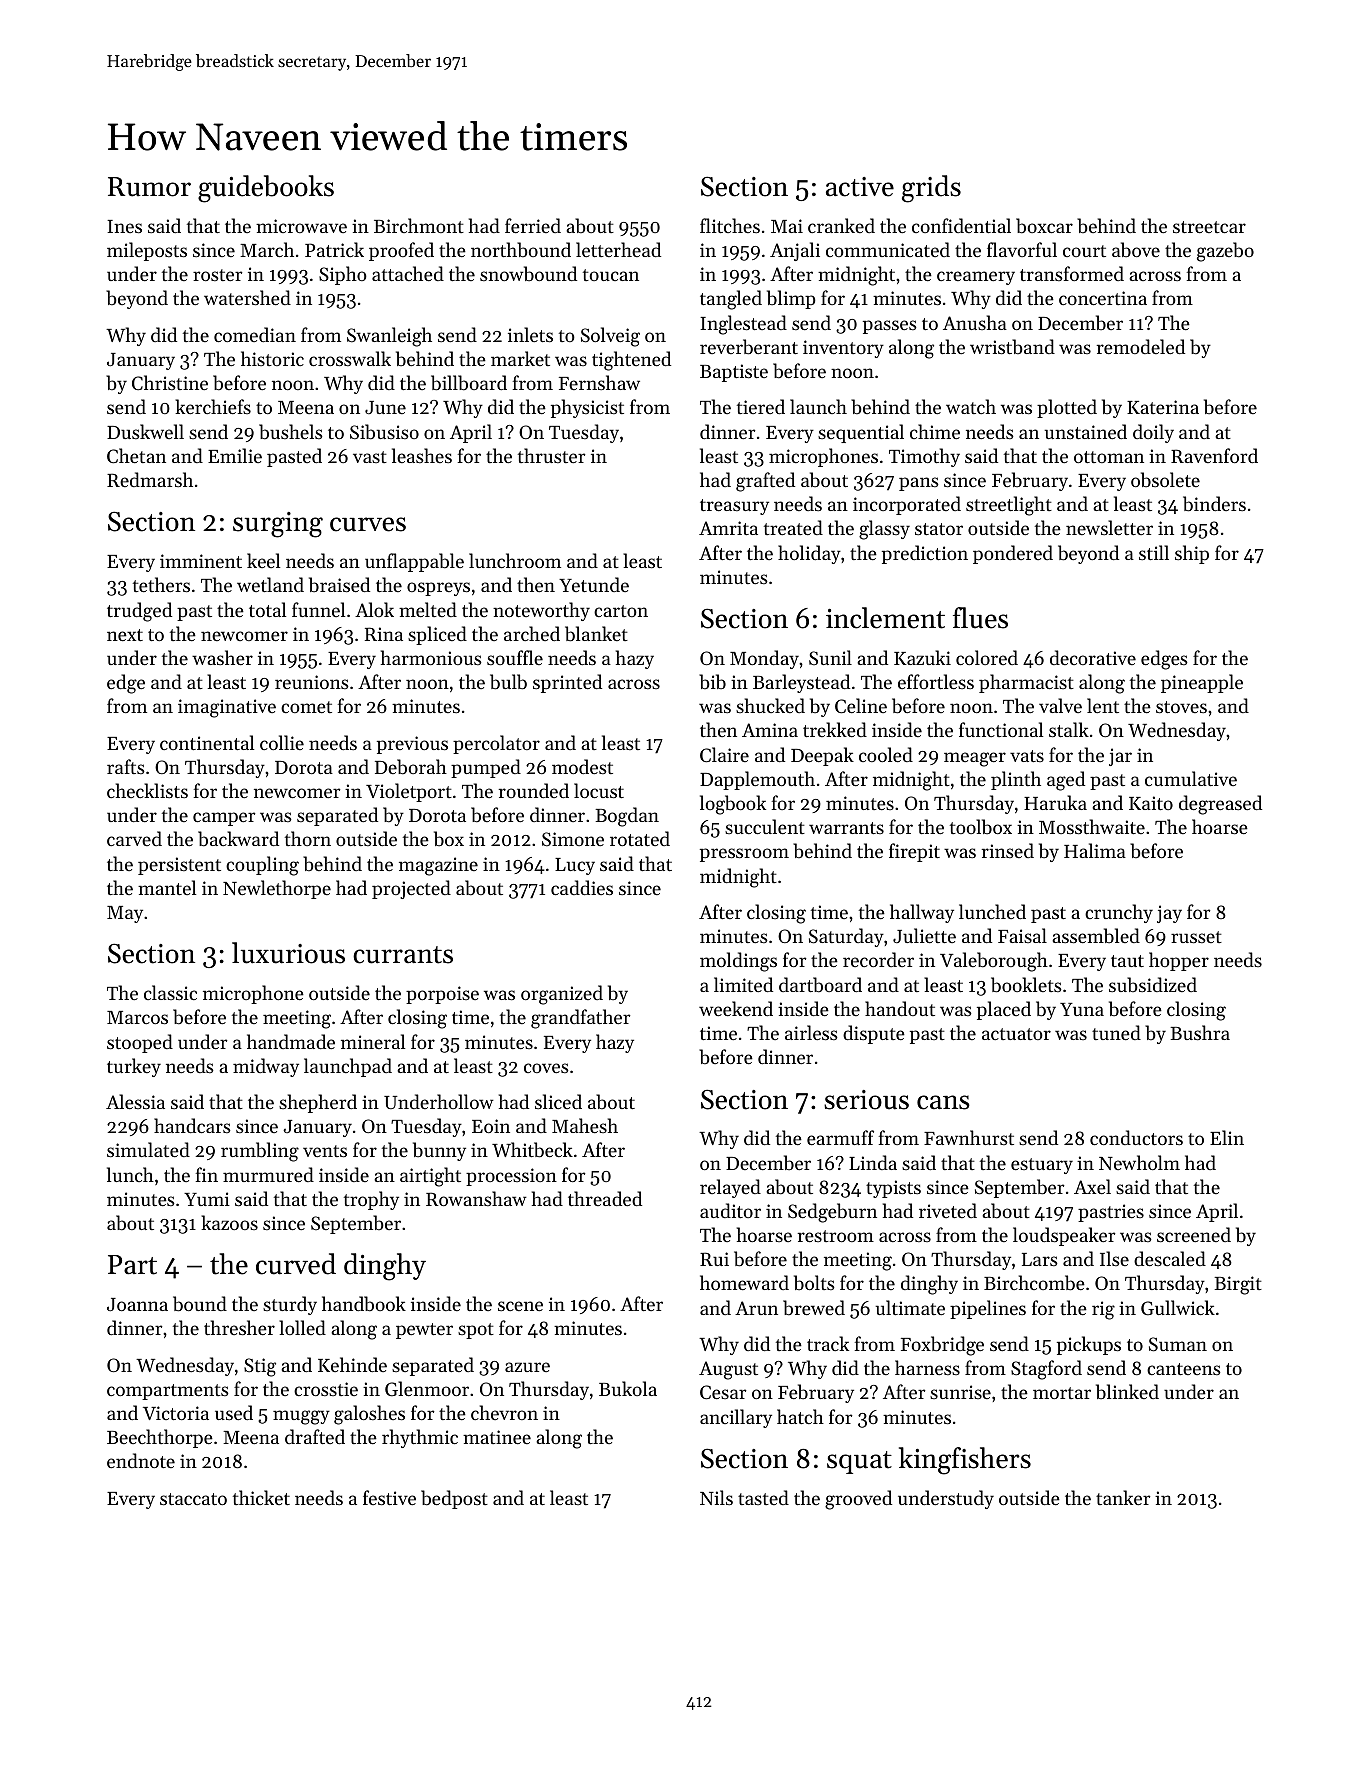  What do you see at coordinates (931, 189) in the page?
I see `grids` at bounding box center [931, 189].
